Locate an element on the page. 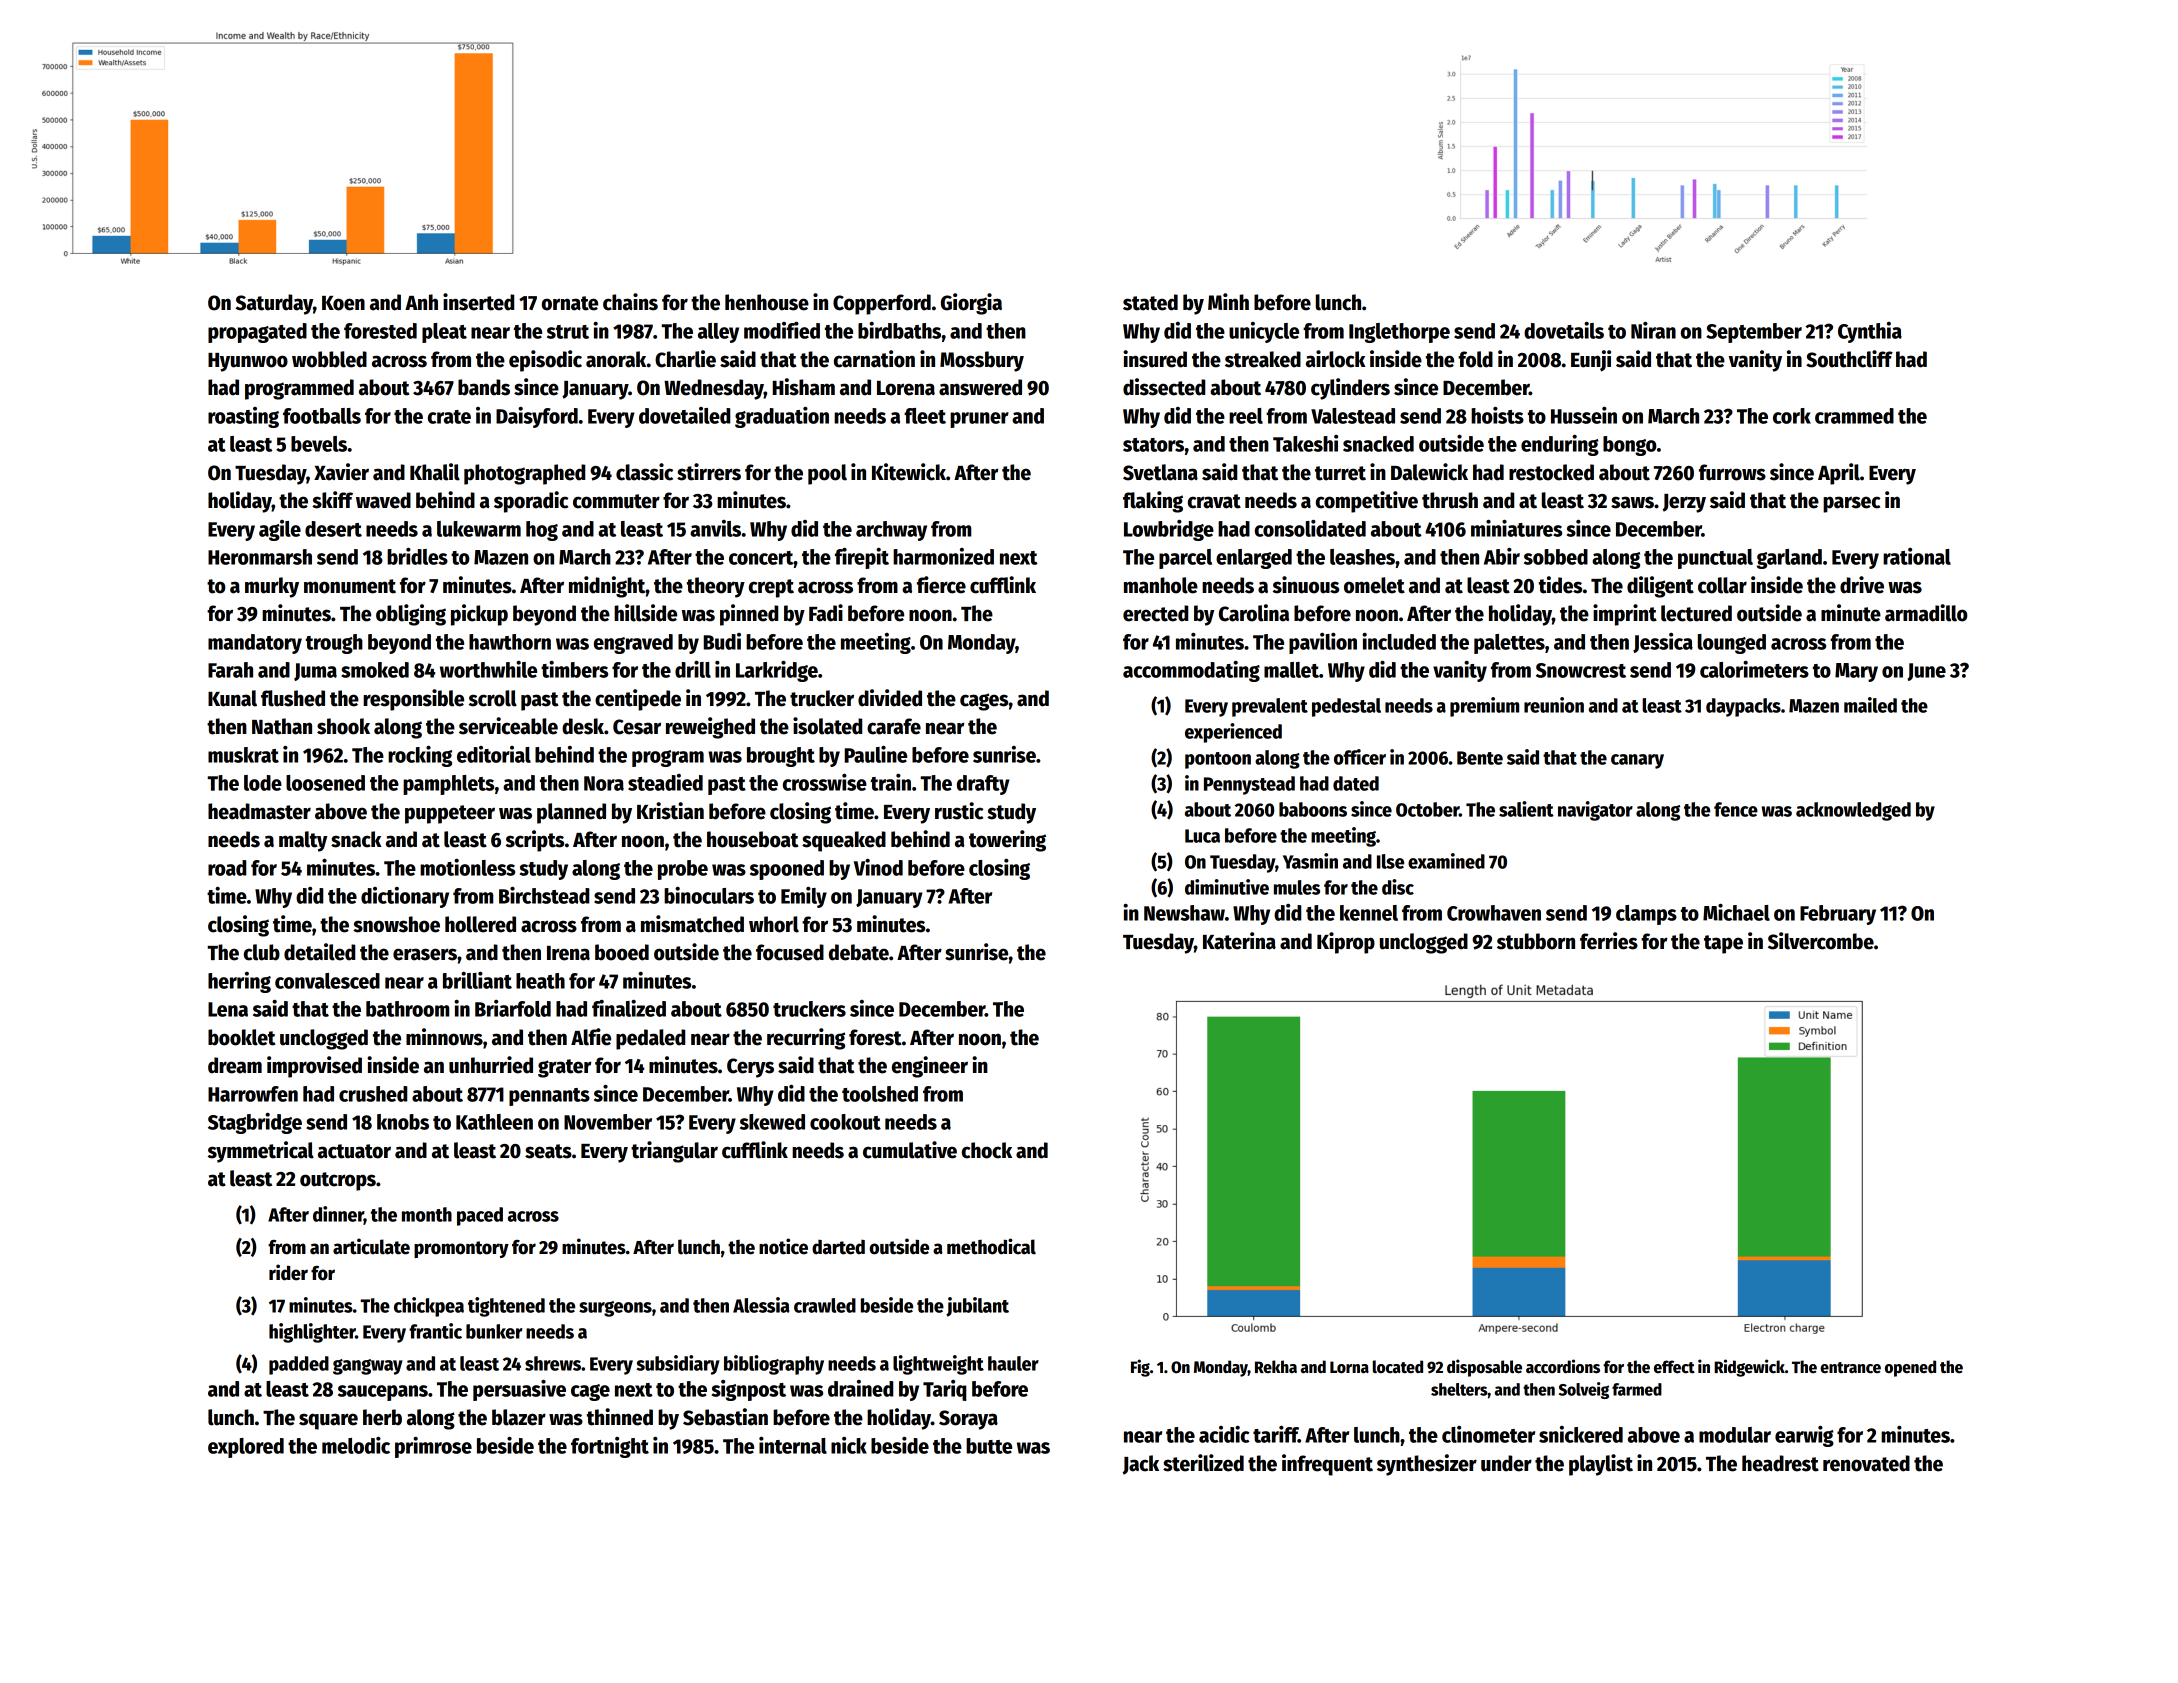  tape is located at coordinates (1723, 944).
